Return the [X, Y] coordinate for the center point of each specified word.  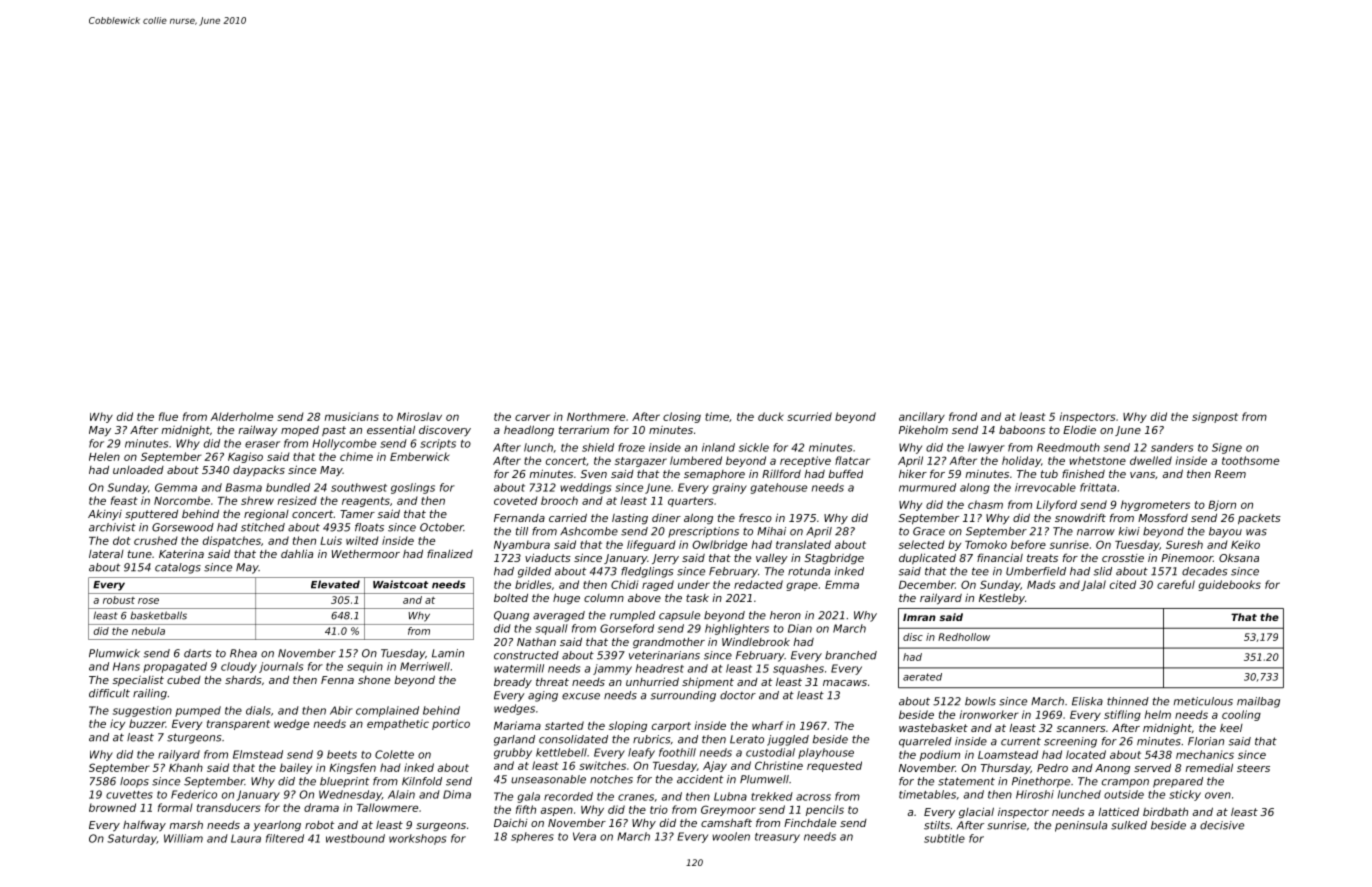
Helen [104, 456]
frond [963, 416]
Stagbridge [834, 559]
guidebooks [1229, 585]
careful [1176, 584]
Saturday [132, 839]
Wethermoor [366, 554]
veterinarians [664, 655]
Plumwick [114, 653]
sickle [754, 447]
